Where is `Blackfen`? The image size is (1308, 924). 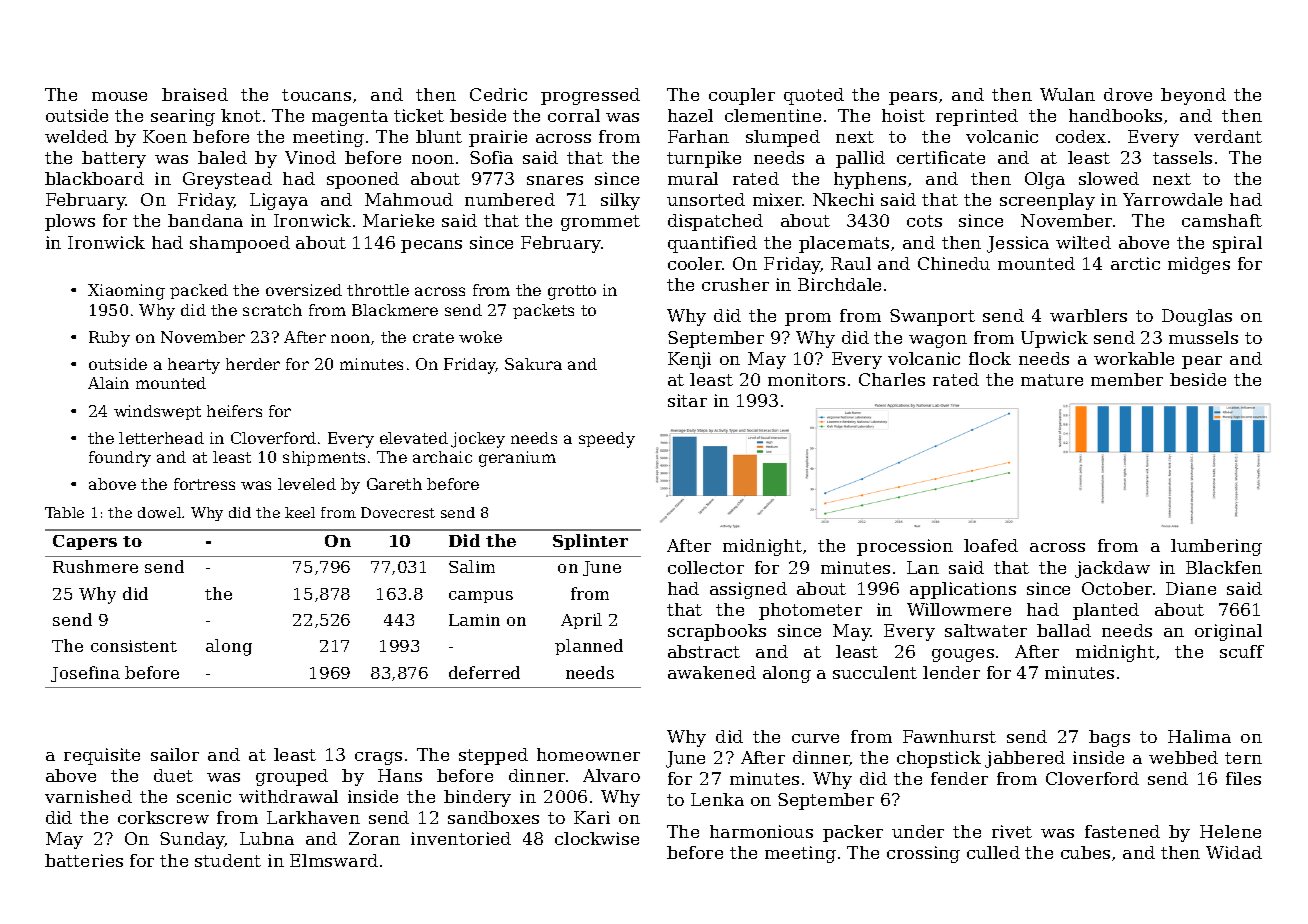 Blackfen is located at coordinates (1224, 567).
